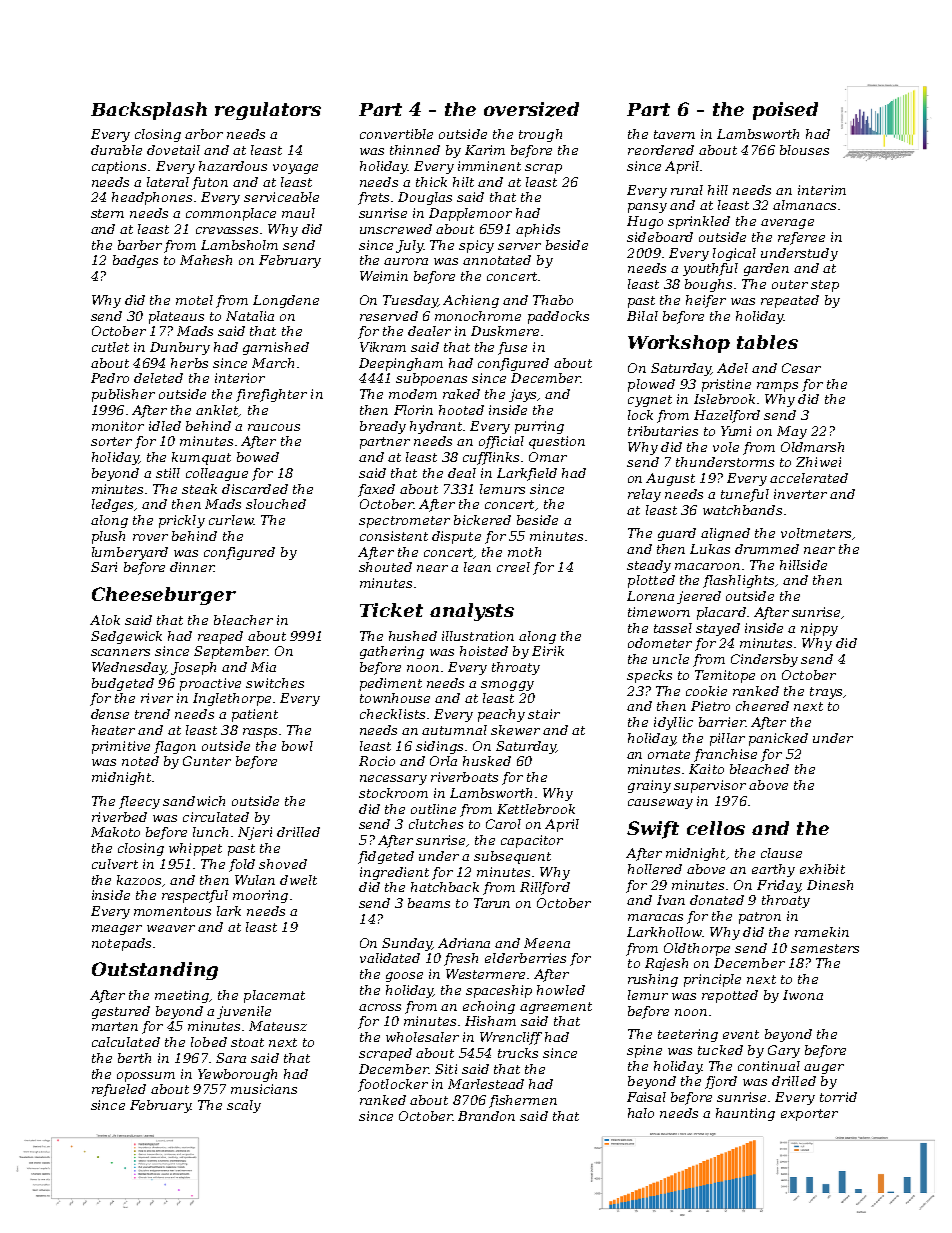 This document has height=1233, width=952. What do you see at coordinates (660, 237) in the document?
I see `sideboard` at bounding box center [660, 237].
